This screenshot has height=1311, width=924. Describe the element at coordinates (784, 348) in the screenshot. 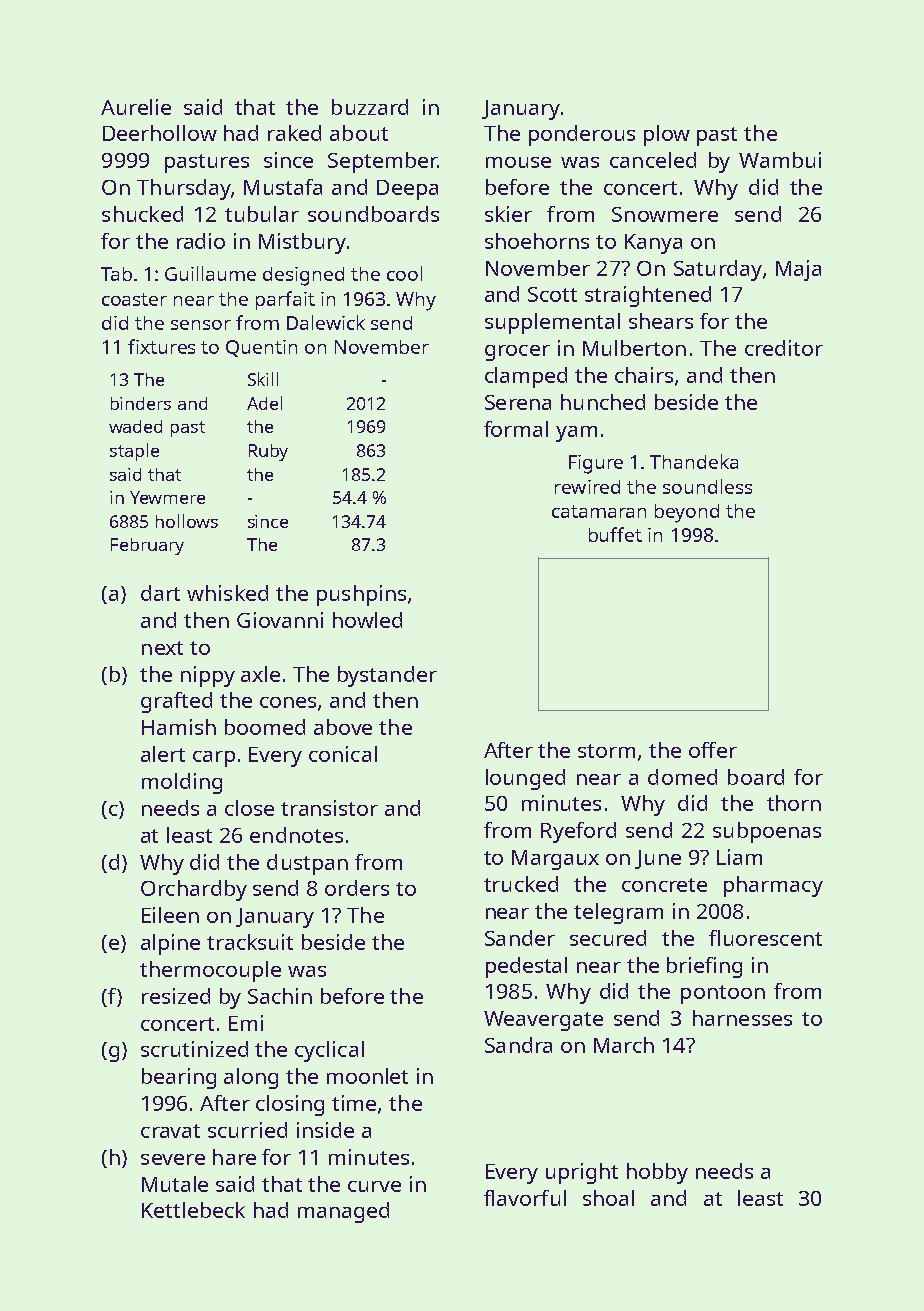

I see `creditor` at that location.
